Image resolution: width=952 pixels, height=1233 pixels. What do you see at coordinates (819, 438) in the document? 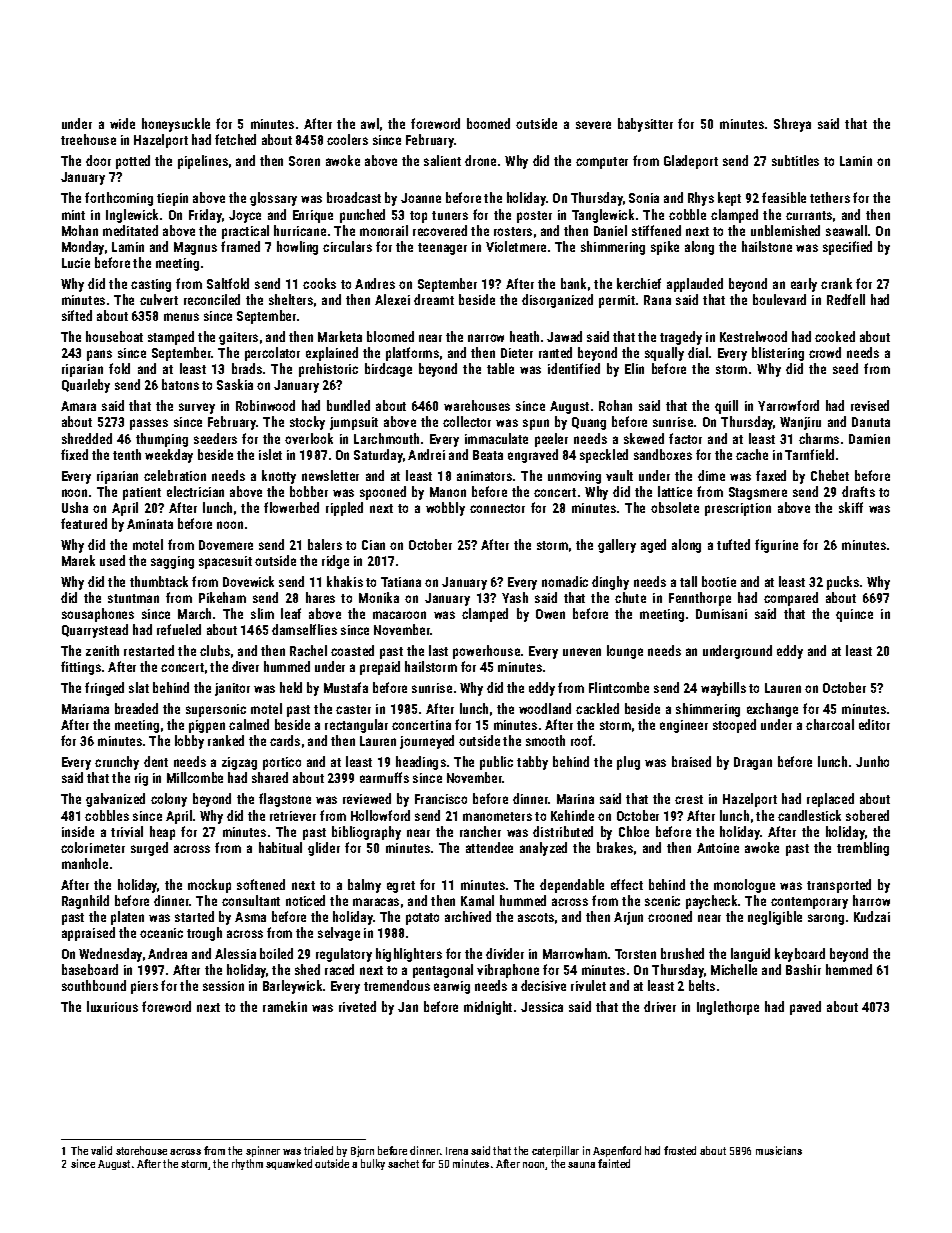
I see `charms` at bounding box center [819, 438].
